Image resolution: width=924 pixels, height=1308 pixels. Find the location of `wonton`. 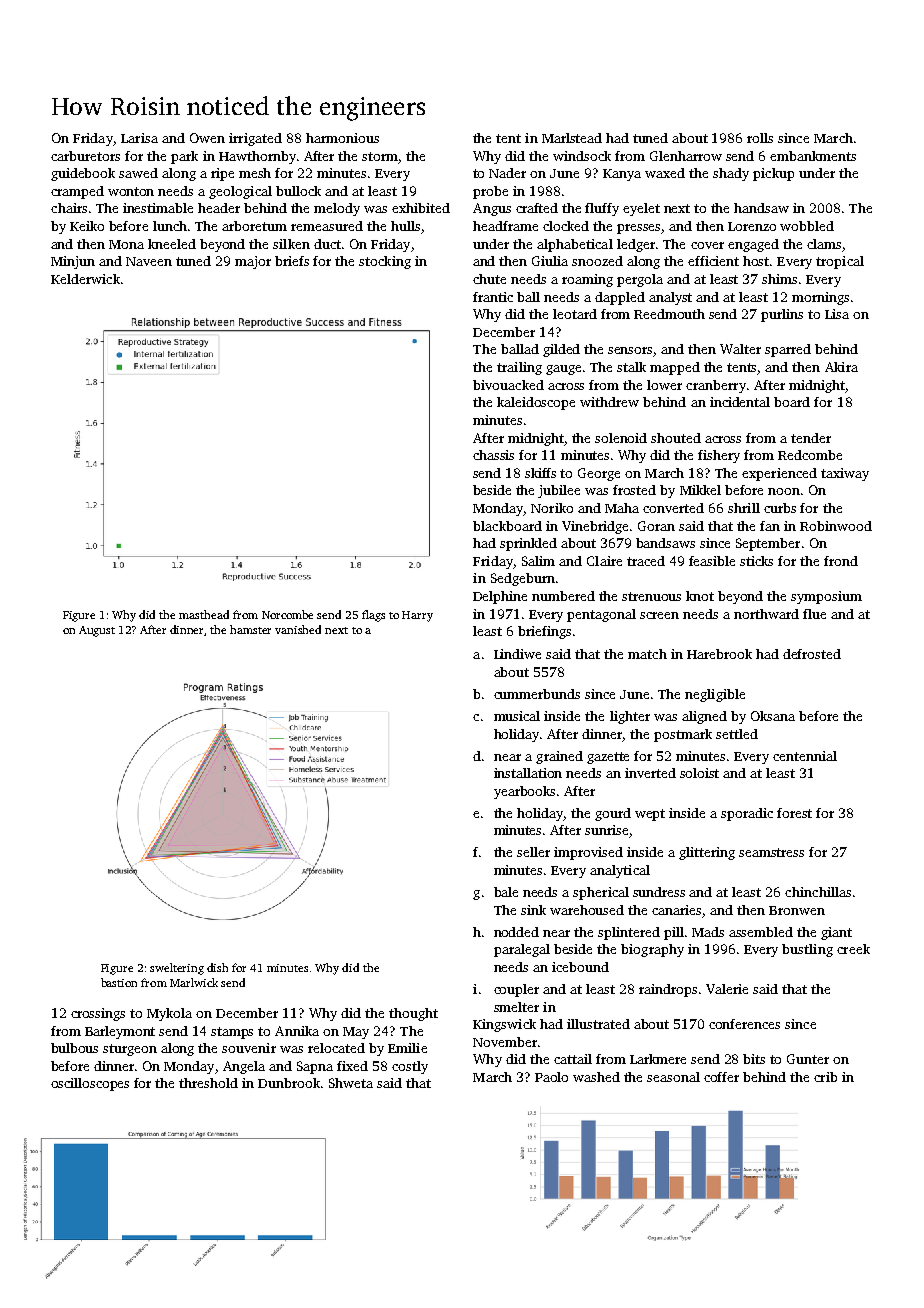

wonton is located at coordinates (131, 191).
